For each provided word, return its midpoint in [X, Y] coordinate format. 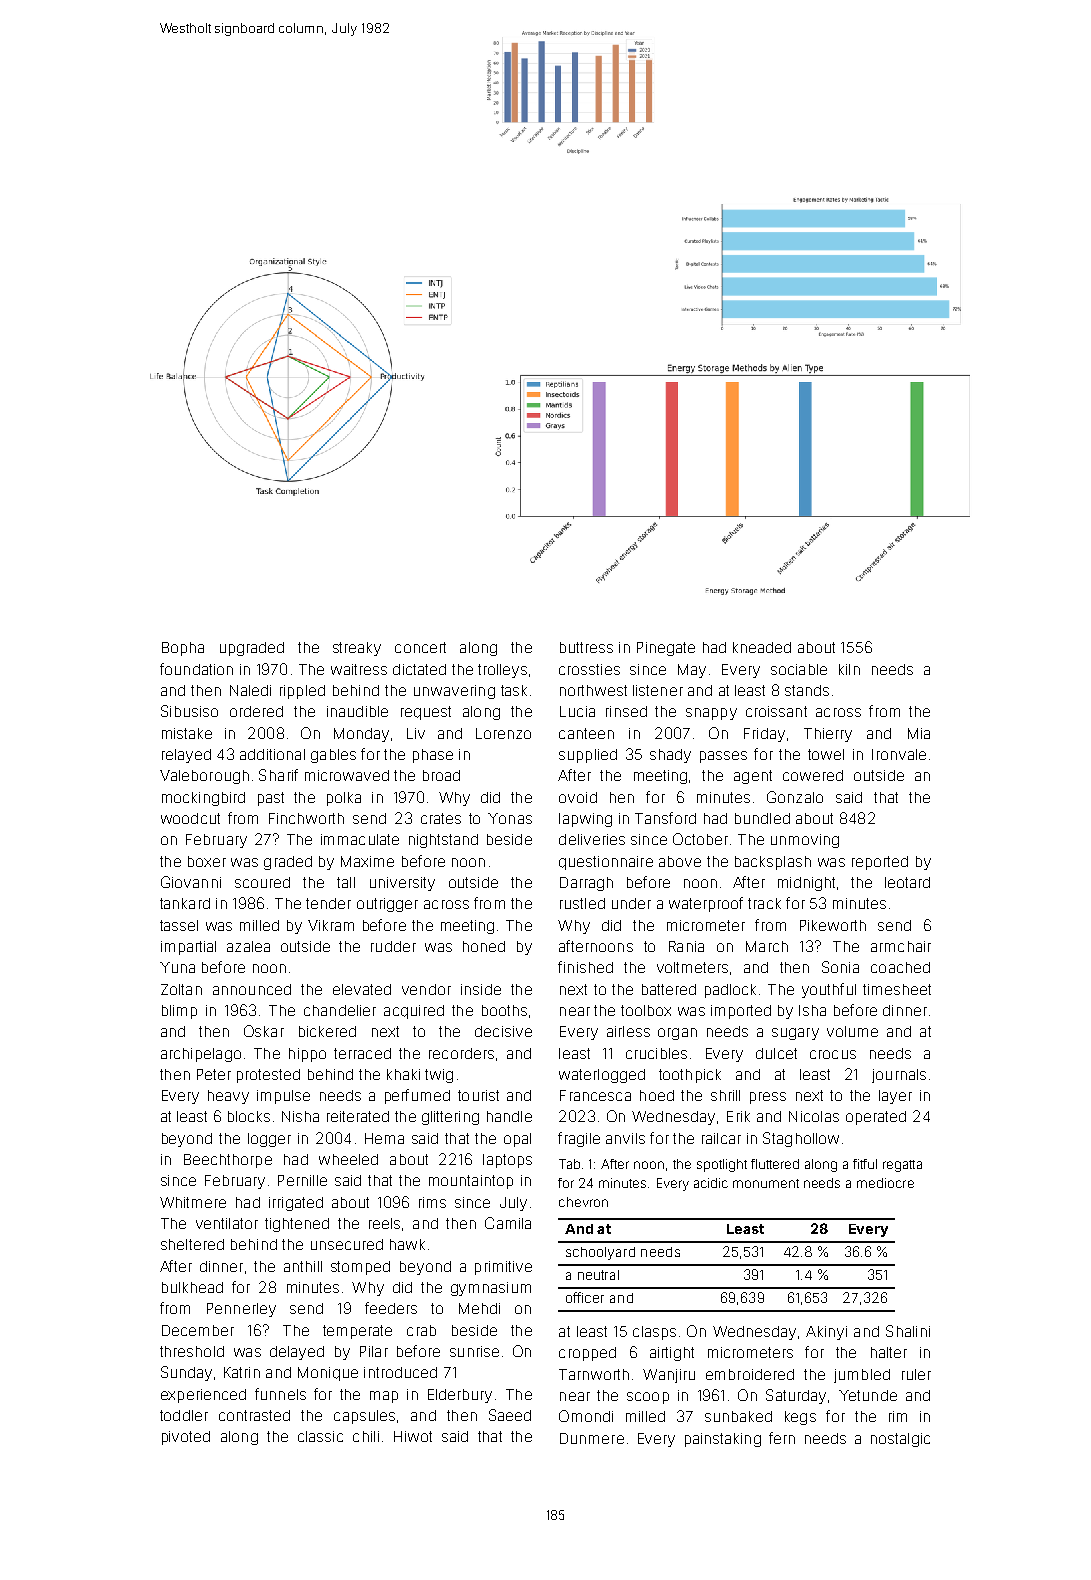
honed [484, 946]
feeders [391, 1308]
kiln [849, 669]
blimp [179, 1012]
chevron [583, 1202]
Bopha [183, 649]
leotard [907, 882]
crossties [589, 669]
